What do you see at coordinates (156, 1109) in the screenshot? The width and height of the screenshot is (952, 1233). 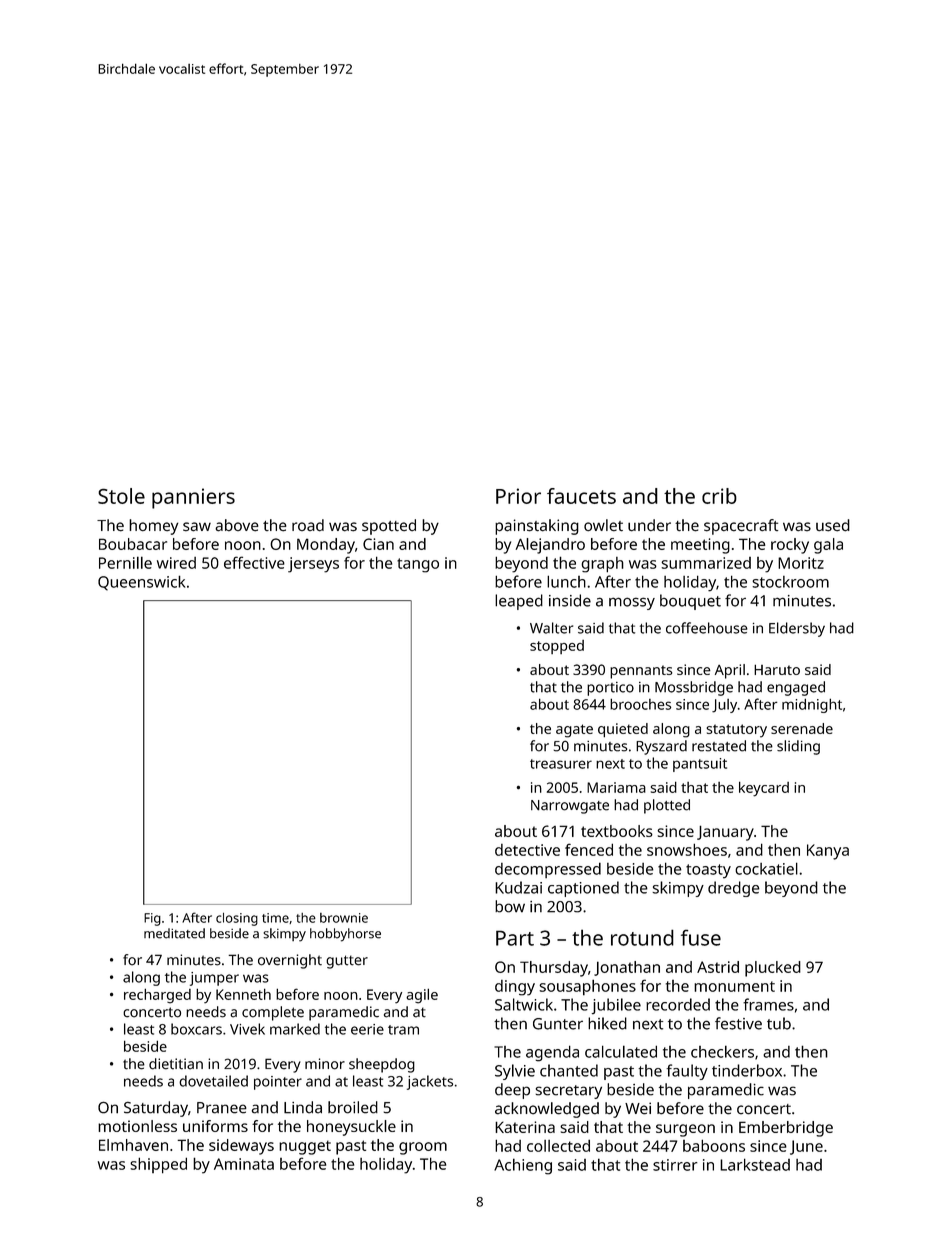 I see `Saturday` at bounding box center [156, 1109].
